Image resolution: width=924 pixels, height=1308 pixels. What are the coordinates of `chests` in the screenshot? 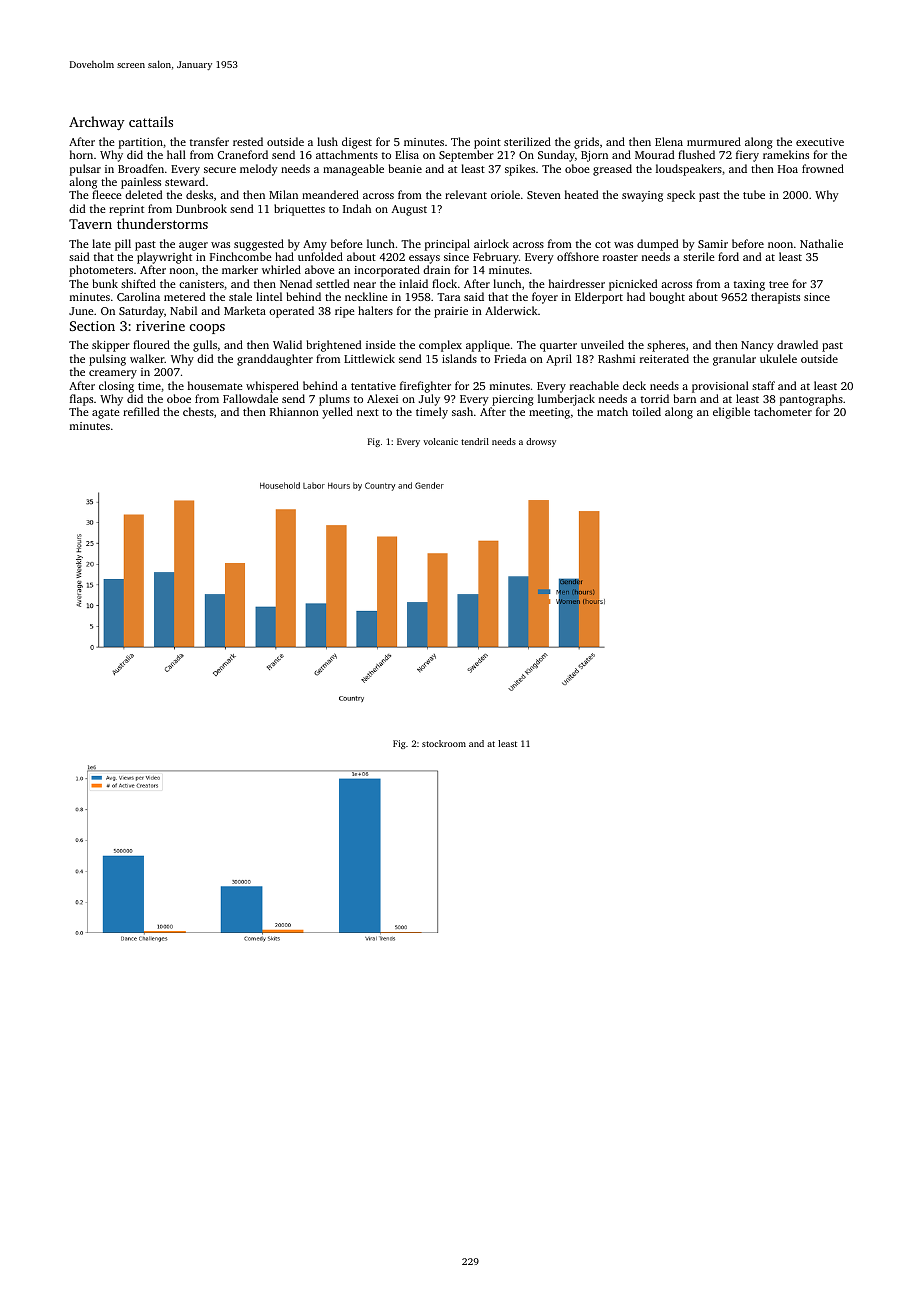 It's located at (198, 411).
